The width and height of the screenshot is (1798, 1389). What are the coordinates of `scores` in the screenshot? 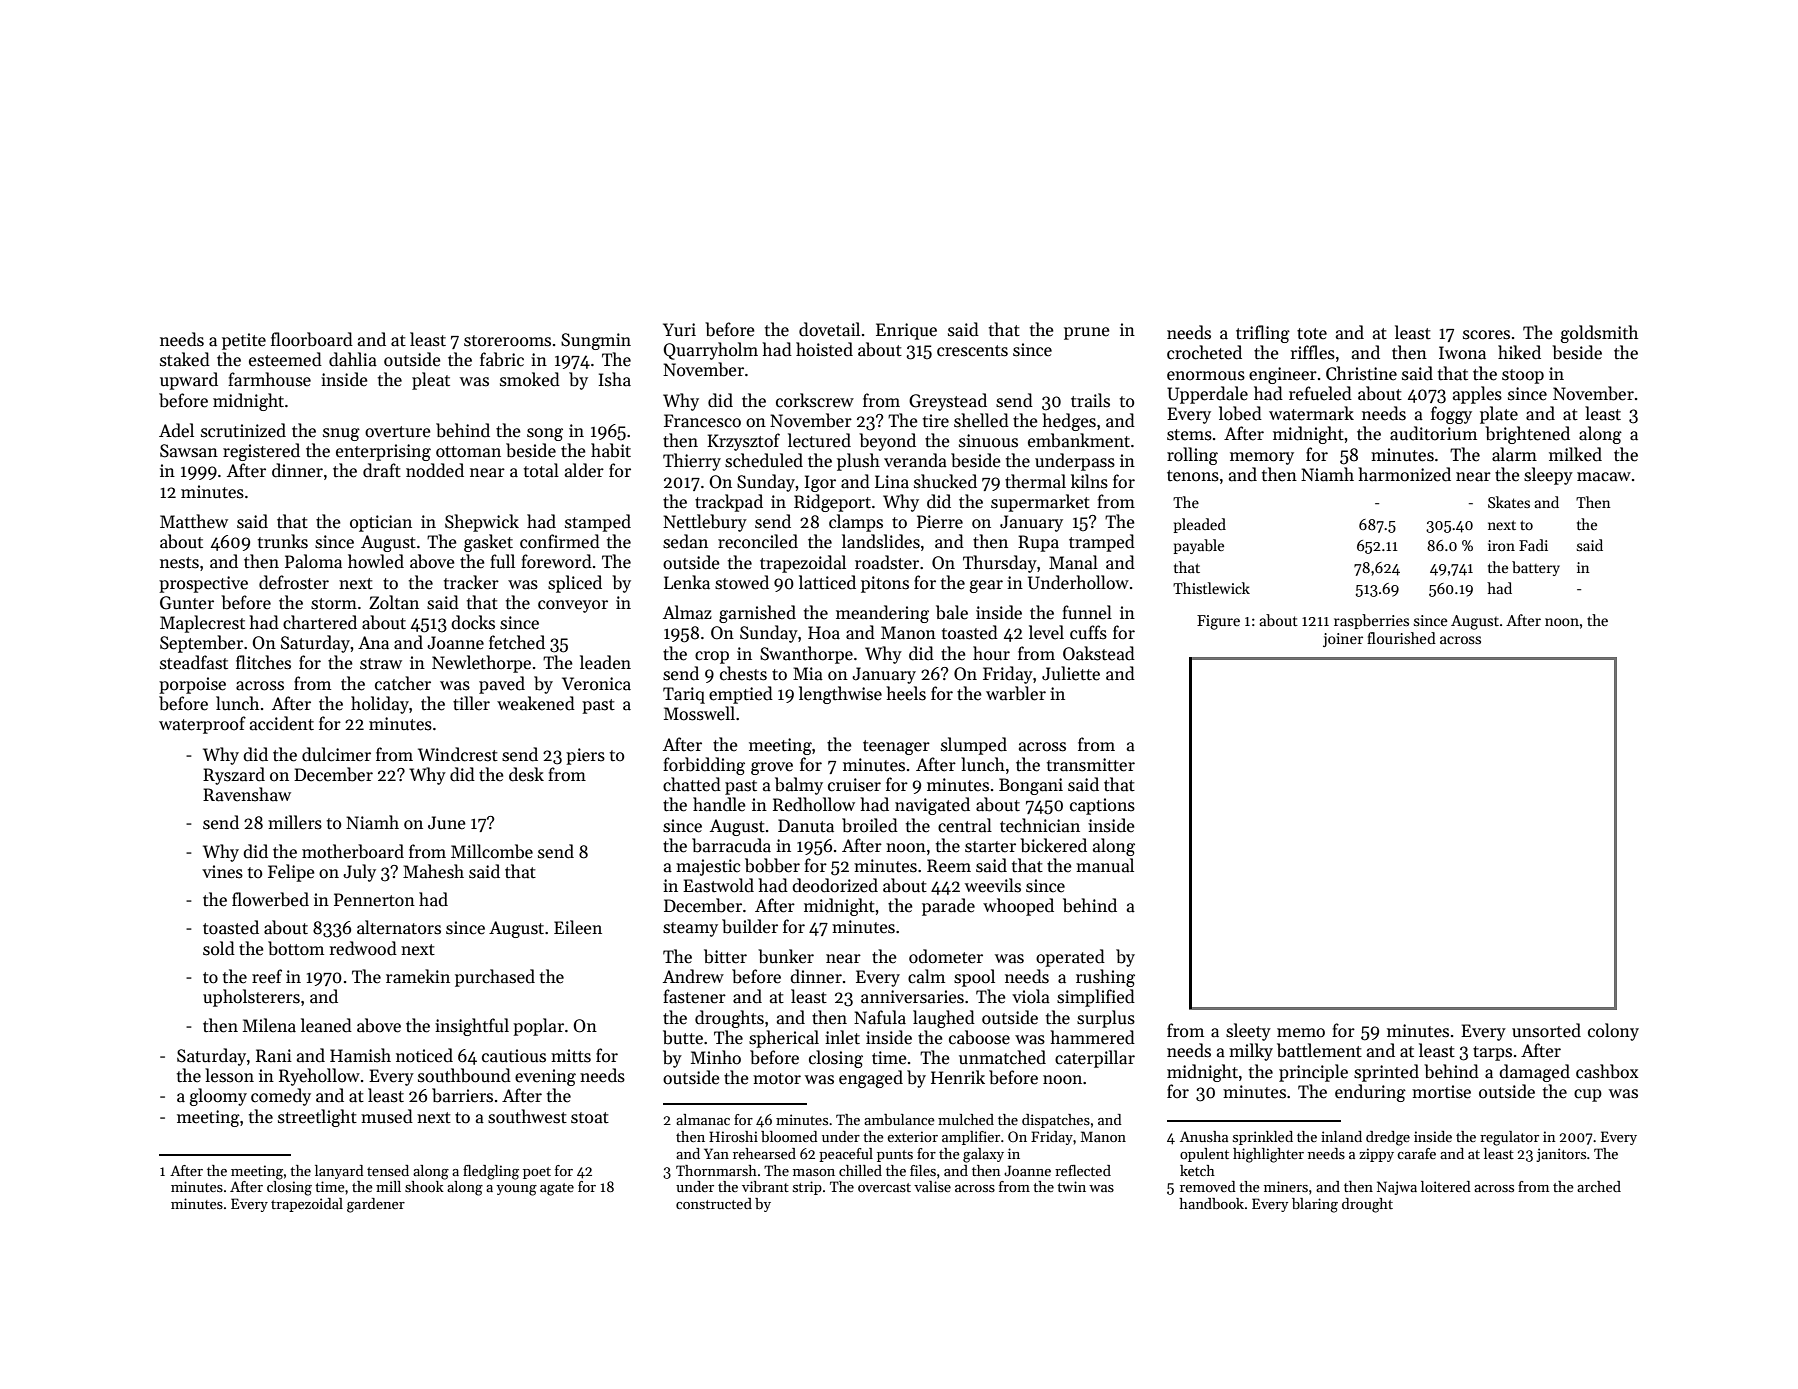 It's located at (1486, 335).
